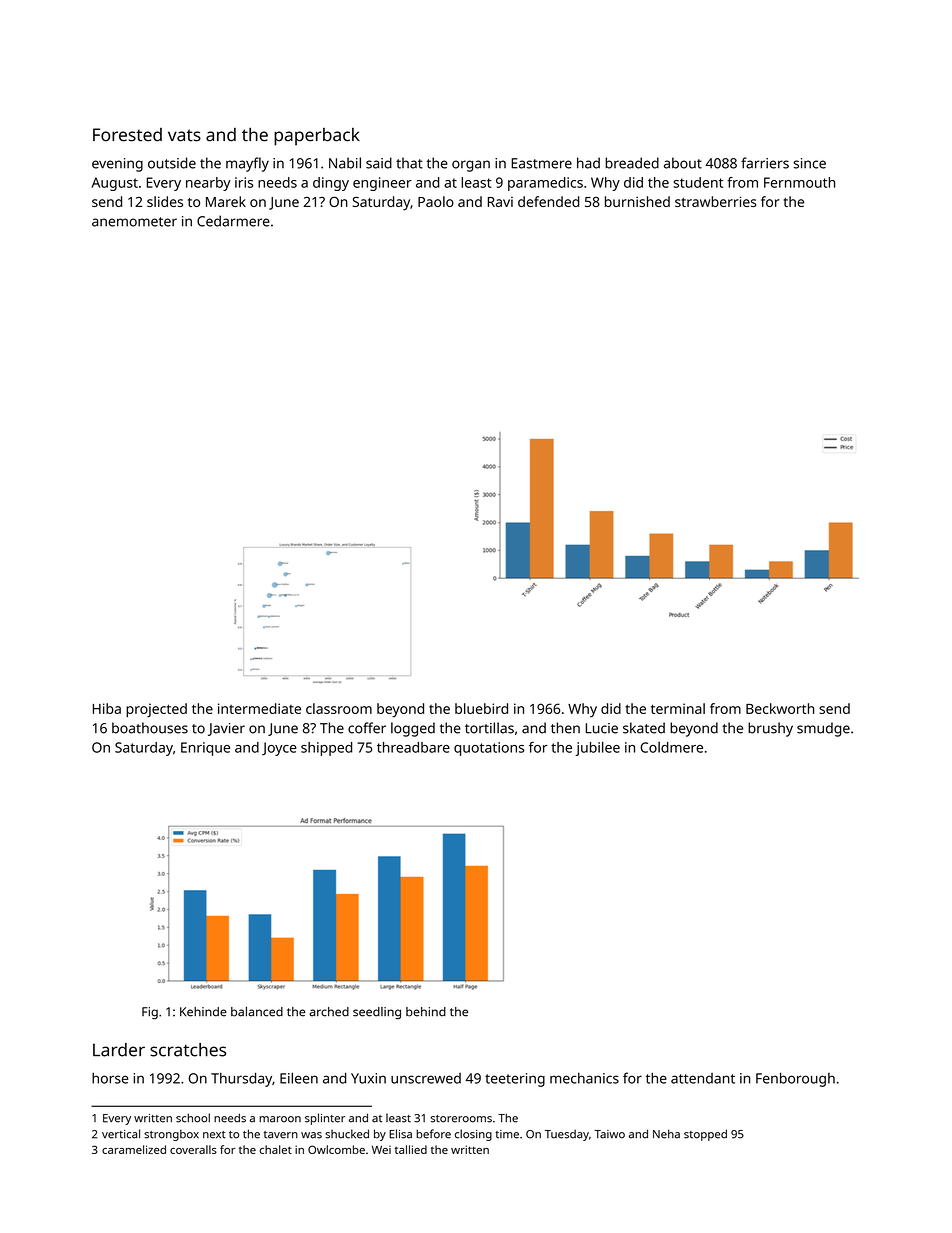 Image resolution: width=952 pixels, height=1233 pixels. Describe the element at coordinates (780, 708) in the document. I see `Beckworth` at that location.
